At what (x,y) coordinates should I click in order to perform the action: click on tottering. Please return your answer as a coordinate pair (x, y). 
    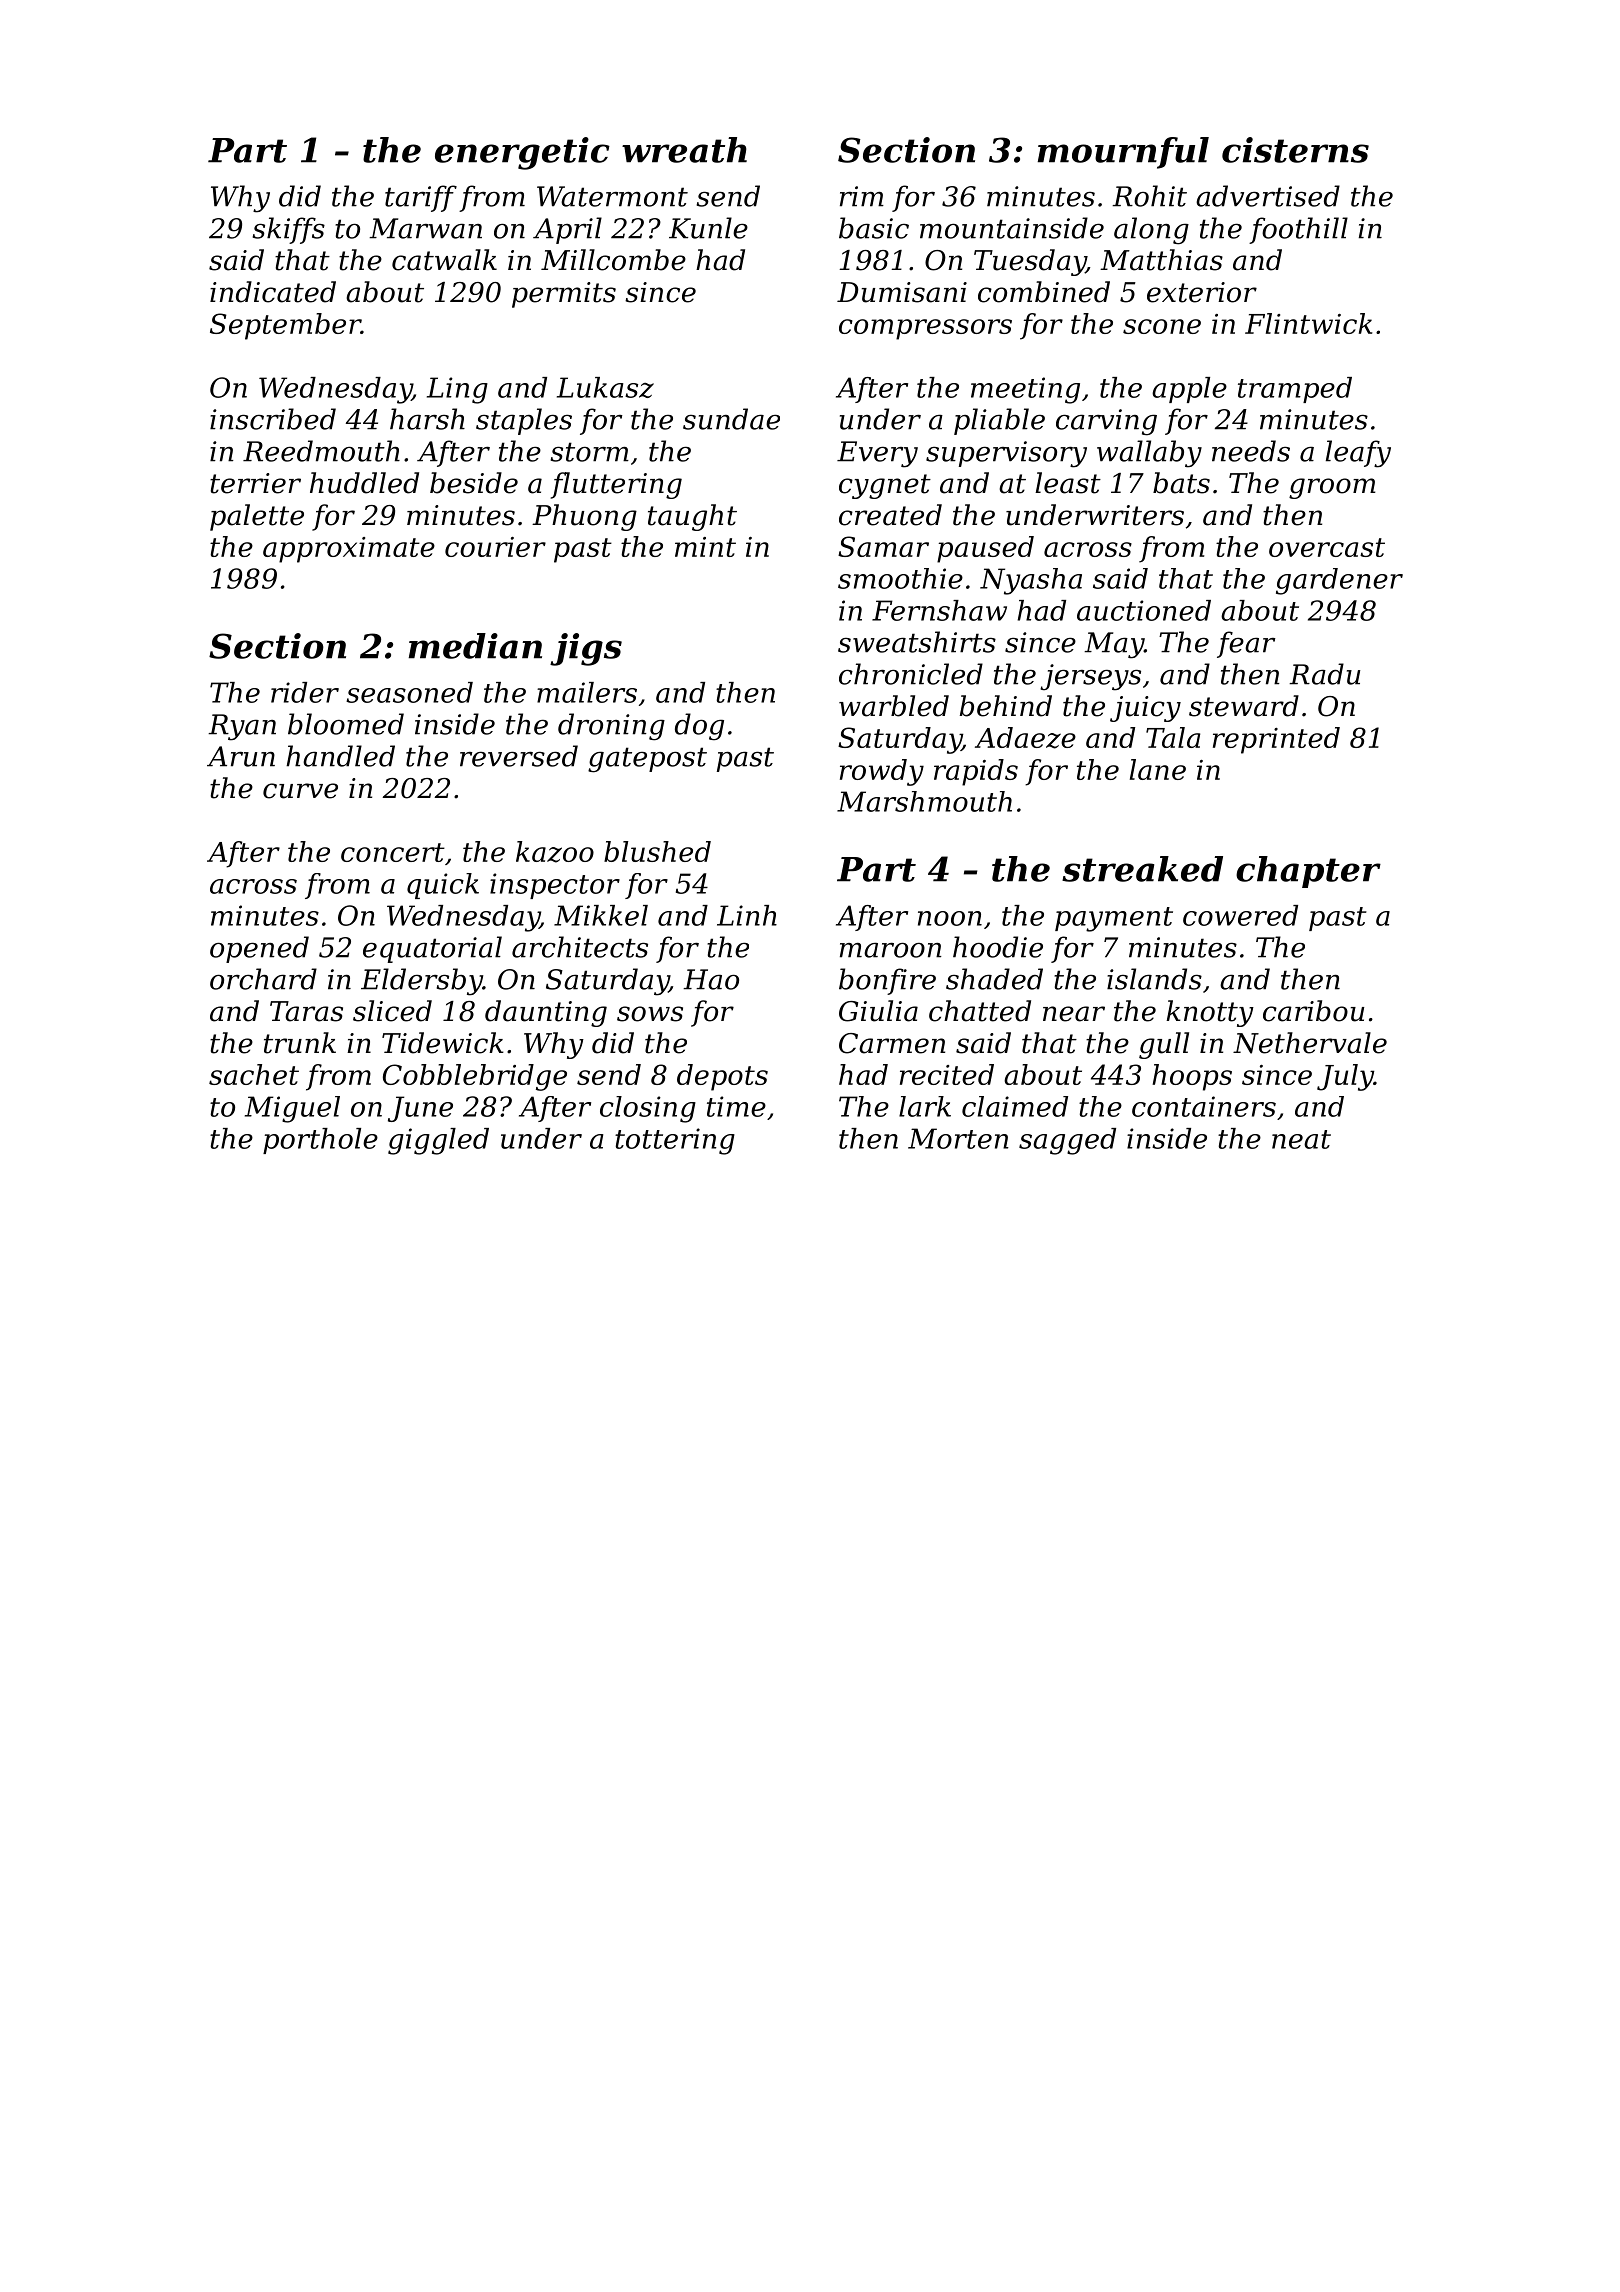
    Looking at the image, I should click on (675, 1141).
